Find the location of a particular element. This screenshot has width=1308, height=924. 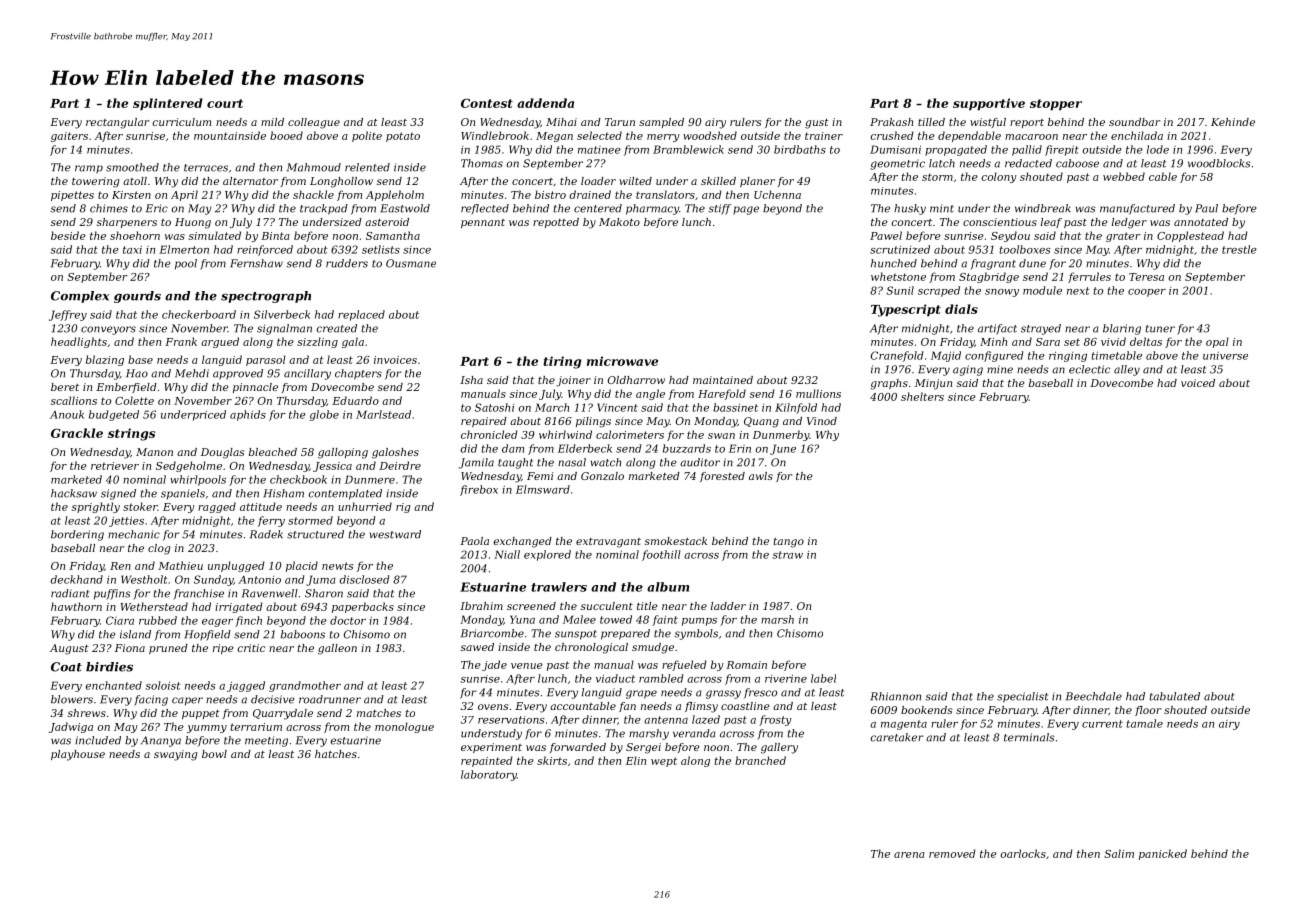

Quang is located at coordinates (761, 422).
